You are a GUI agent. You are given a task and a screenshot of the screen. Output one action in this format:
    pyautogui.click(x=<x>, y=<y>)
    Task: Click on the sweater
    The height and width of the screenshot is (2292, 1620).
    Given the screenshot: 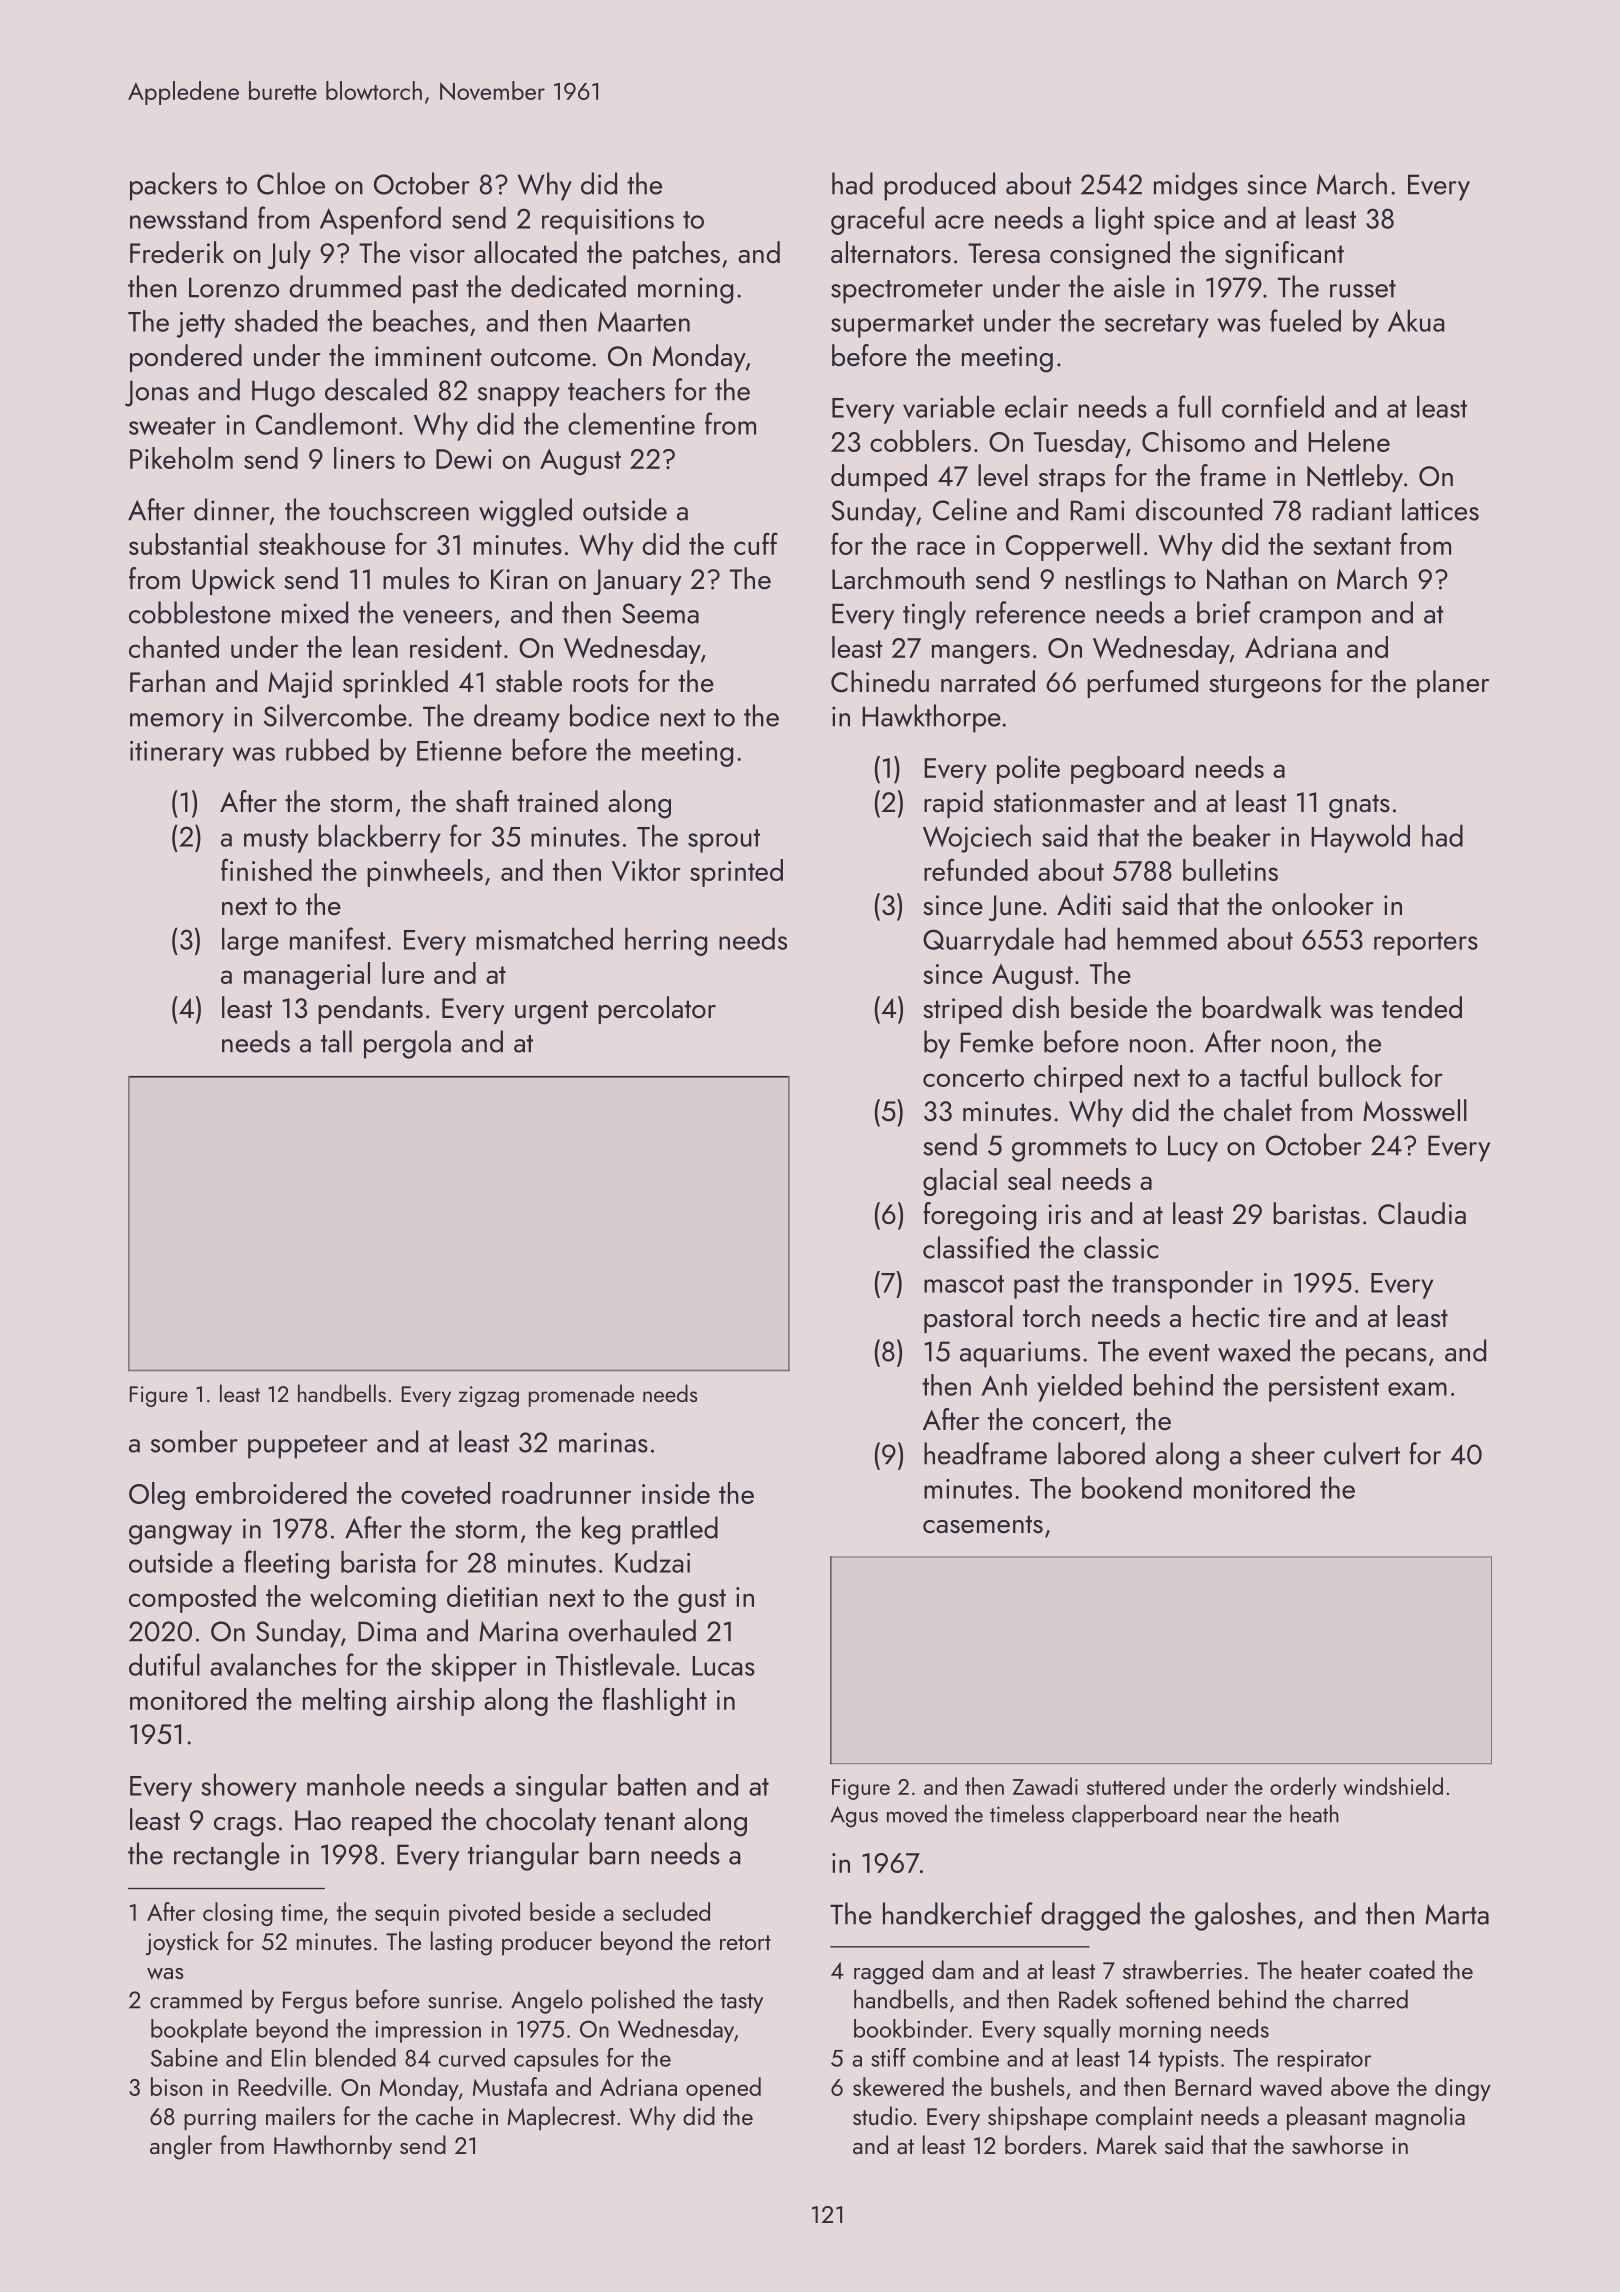 What is the action you would take?
    pyautogui.click(x=172, y=426)
